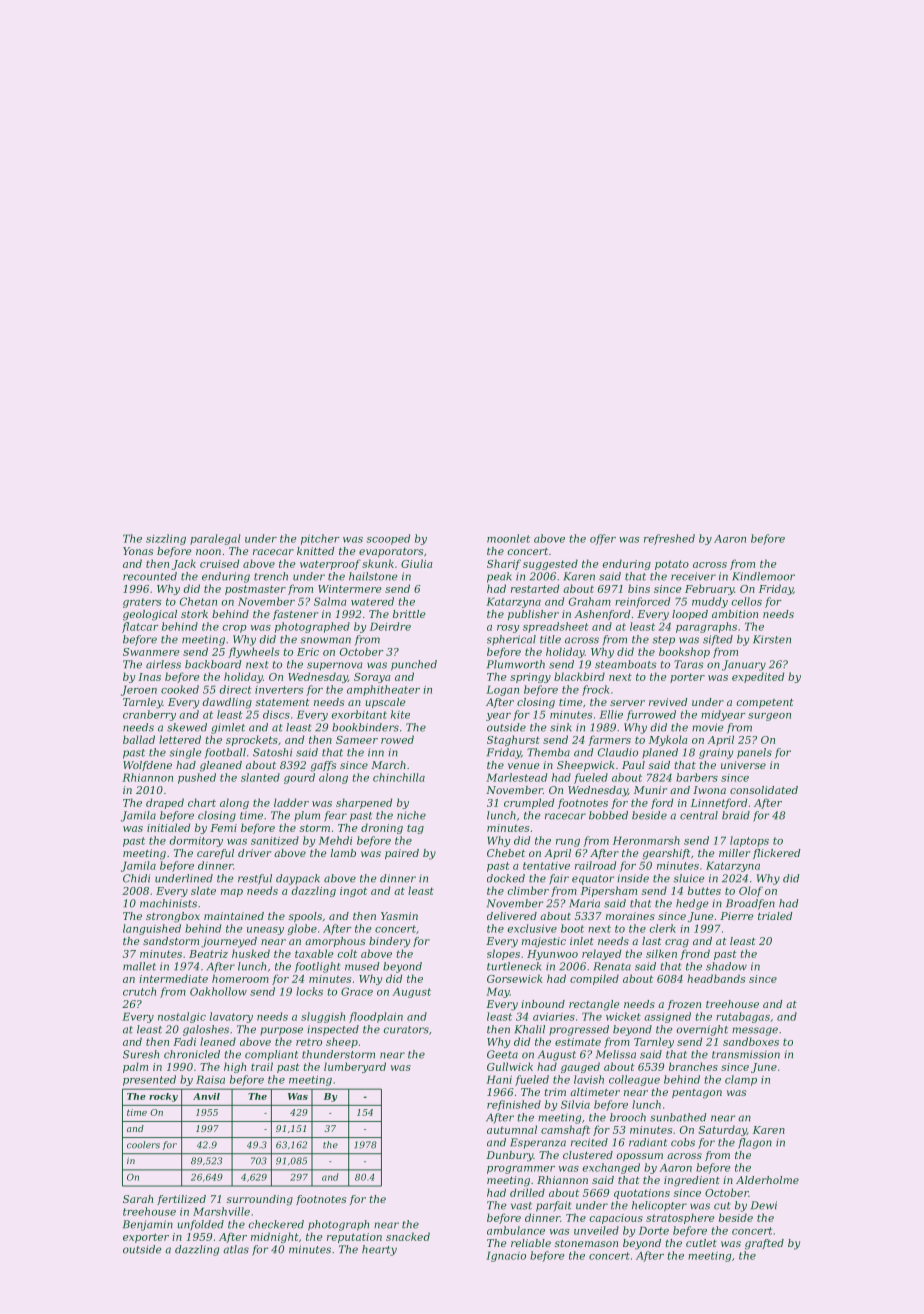 This screenshot has width=924, height=1314. Describe the element at coordinates (515, 978) in the screenshot. I see `Gorsewick` at that location.
